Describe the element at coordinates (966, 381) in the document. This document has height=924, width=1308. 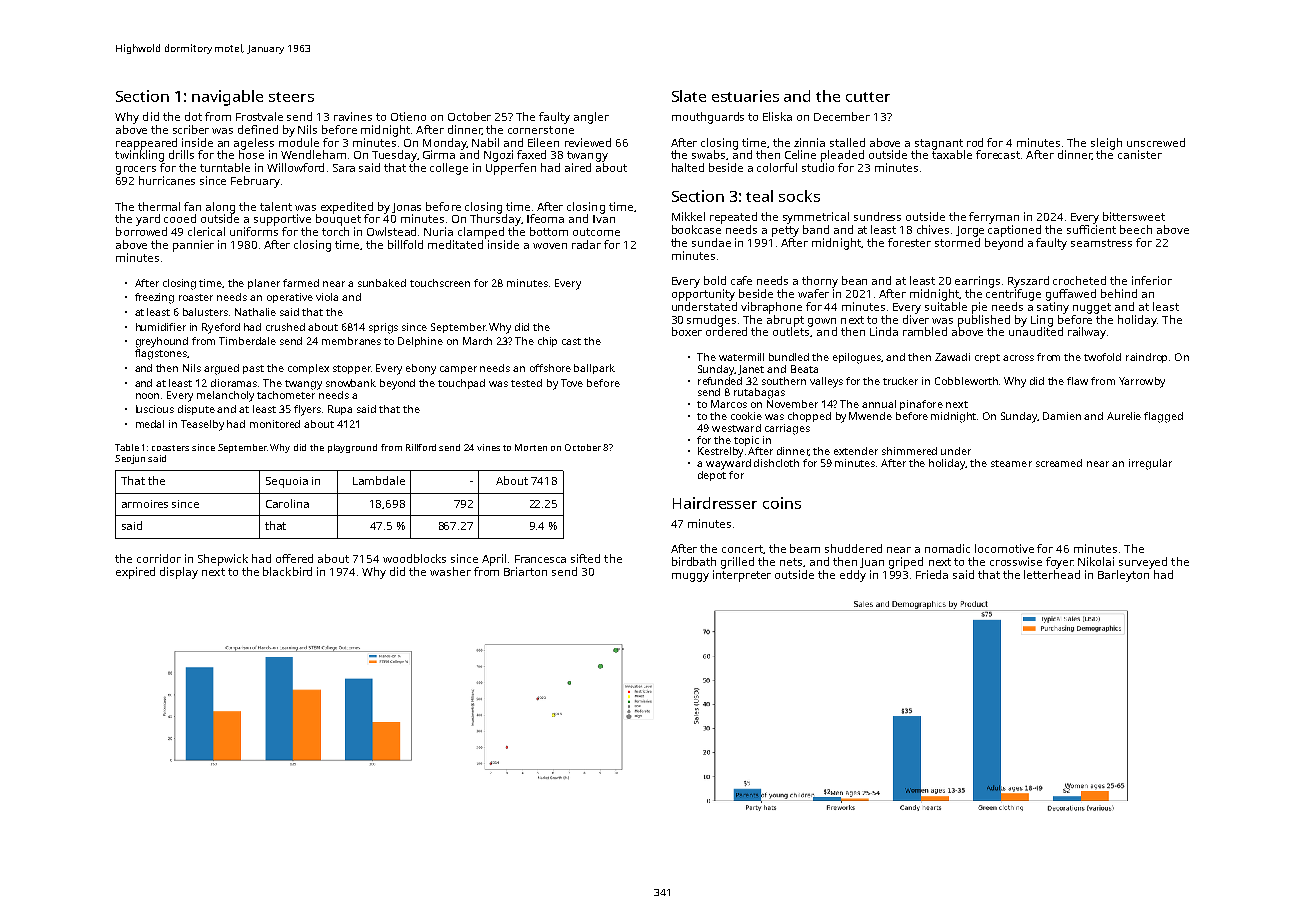
I see `Cobbleworth` at that location.
